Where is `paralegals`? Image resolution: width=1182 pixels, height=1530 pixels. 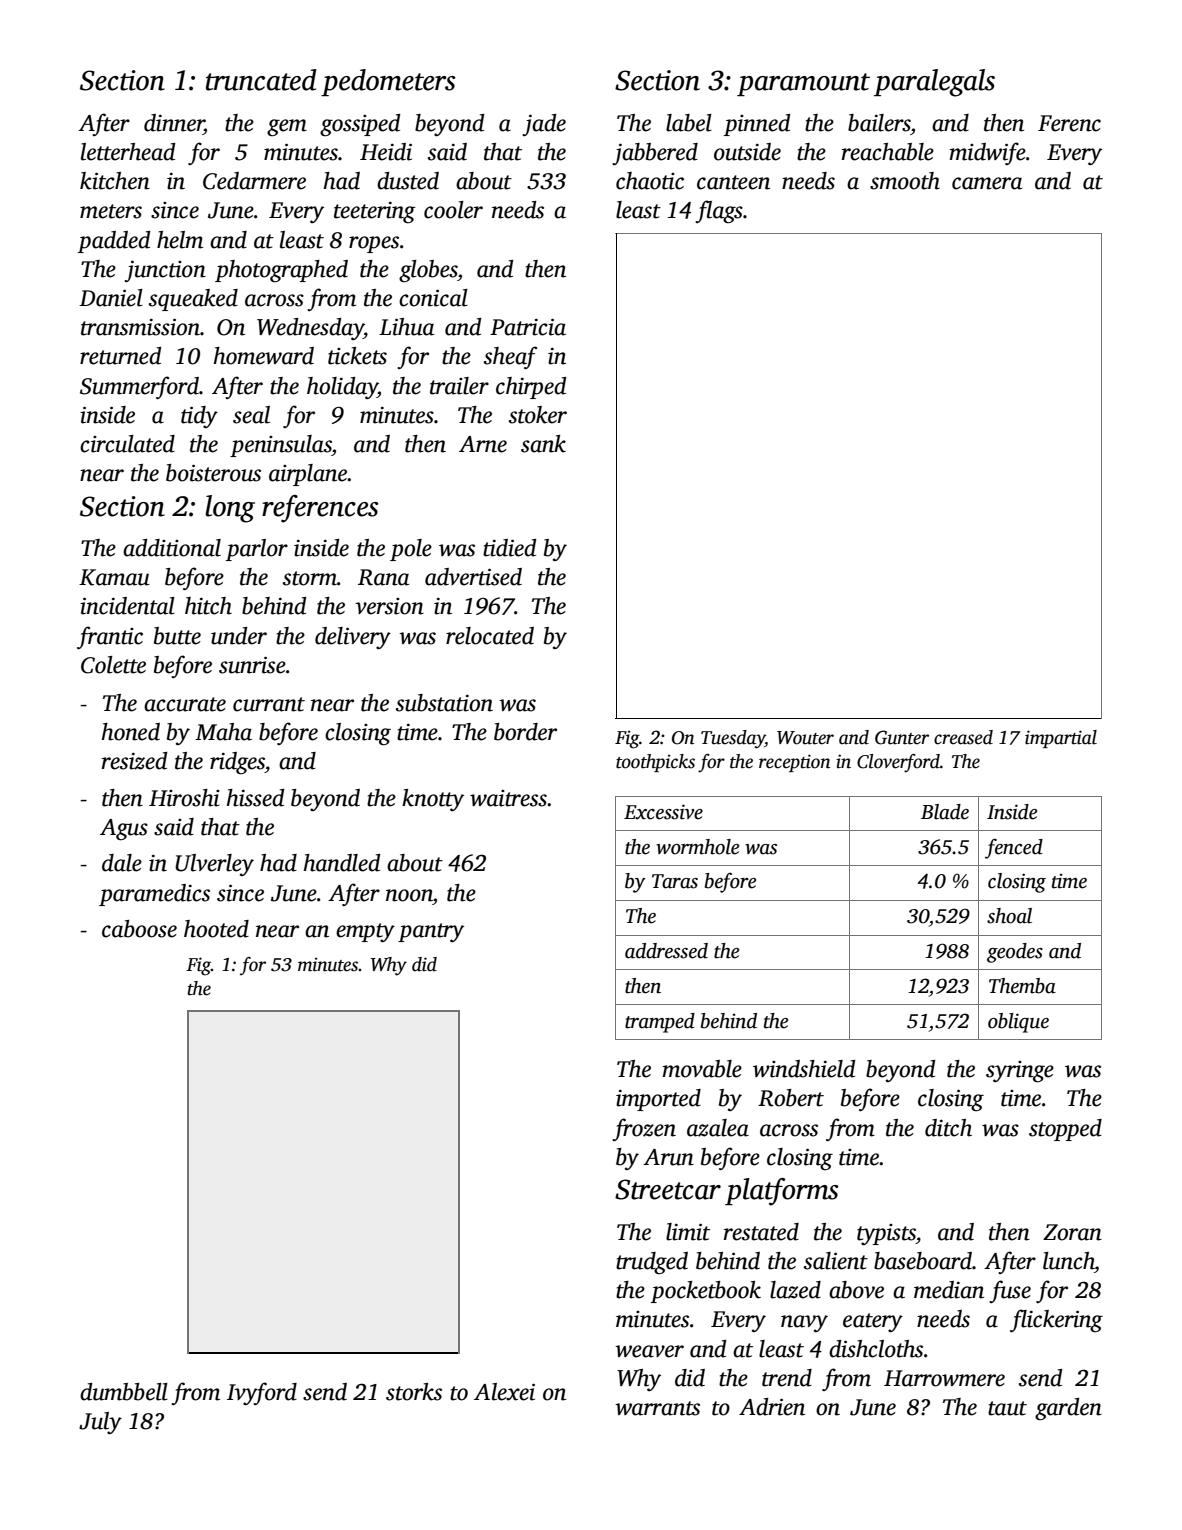 paralegals is located at coordinates (934, 83).
